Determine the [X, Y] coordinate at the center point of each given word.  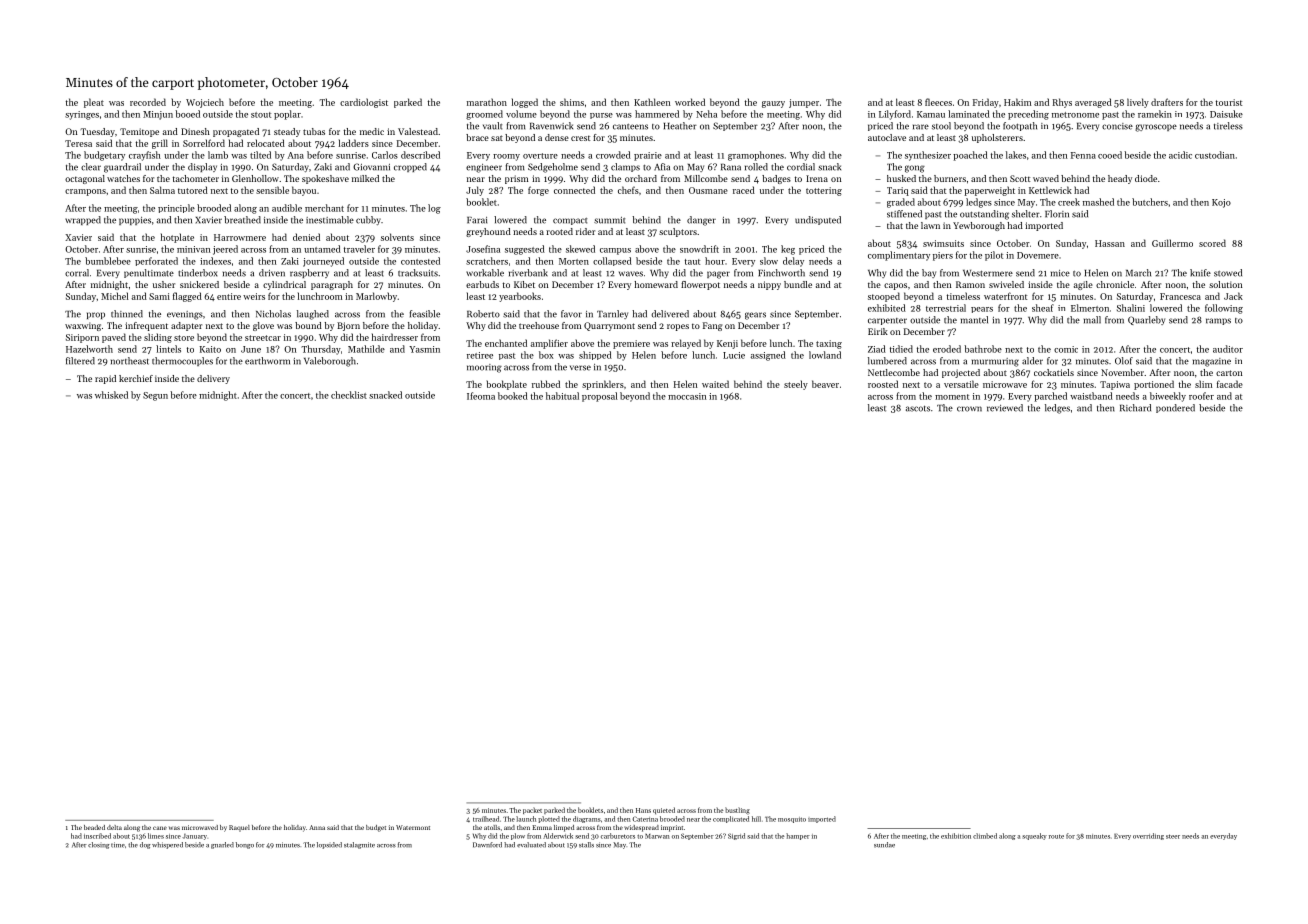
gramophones [756, 156]
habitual [562, 396]
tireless [1228, 126]
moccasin [687, 396]
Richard [1135, 408]
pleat [94, 103]
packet [532, 810]
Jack [1233, 296]
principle [176, 208]
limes [156, 836]
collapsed [612, 261]
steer [1173, 836]
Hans [643, 810]
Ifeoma [481, 396]
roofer [1201, 396]
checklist [349, 395]
